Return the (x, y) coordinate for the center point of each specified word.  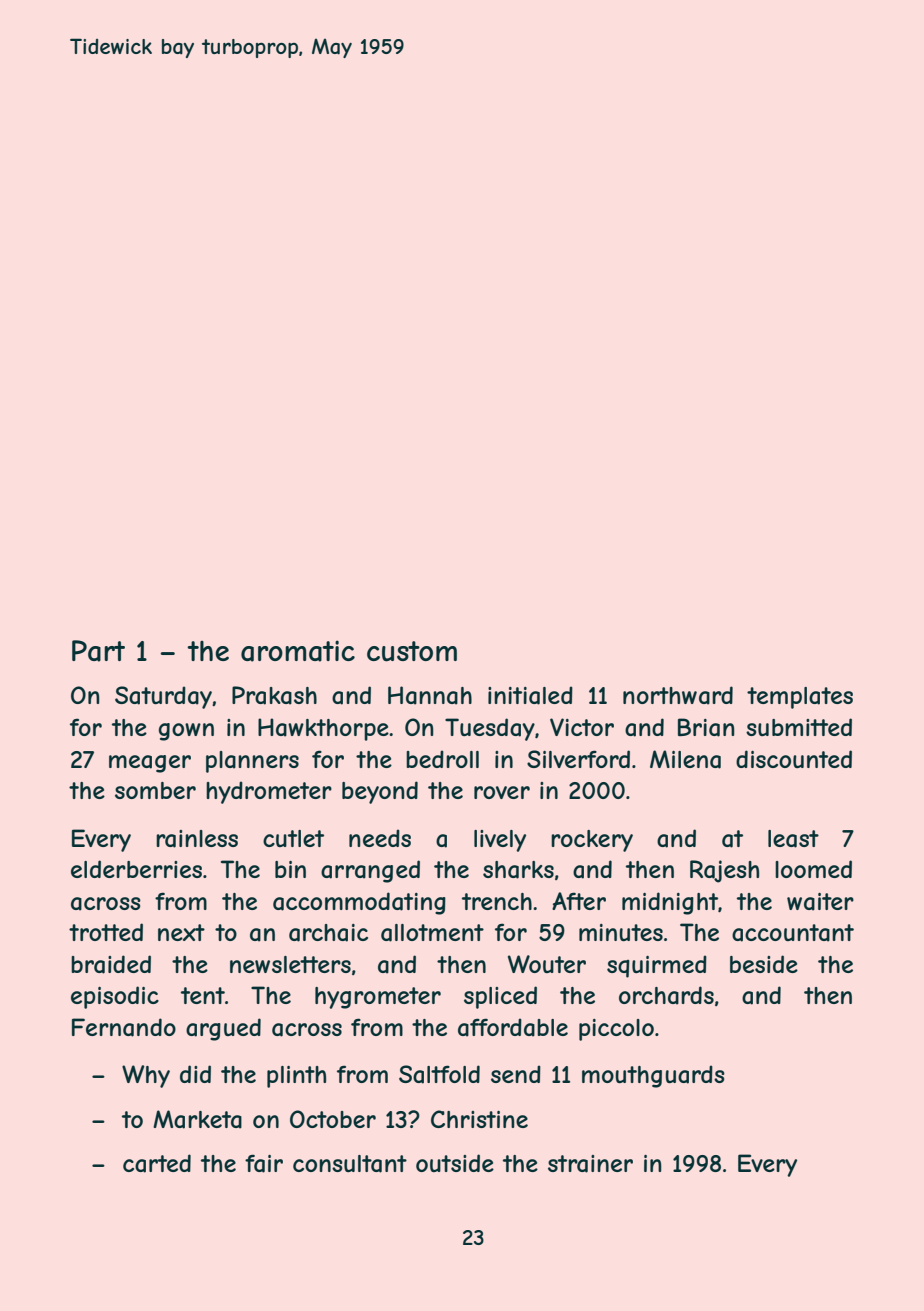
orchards (666, 995)
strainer (590, 1164)
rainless (197, 839)
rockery (592, 841)
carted (157, 1163)
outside (455, 1163)
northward (678, 695)
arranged (370, 871)
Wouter (547, 964)
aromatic (298, 651)
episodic (115, 997)
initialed (530, 695)
